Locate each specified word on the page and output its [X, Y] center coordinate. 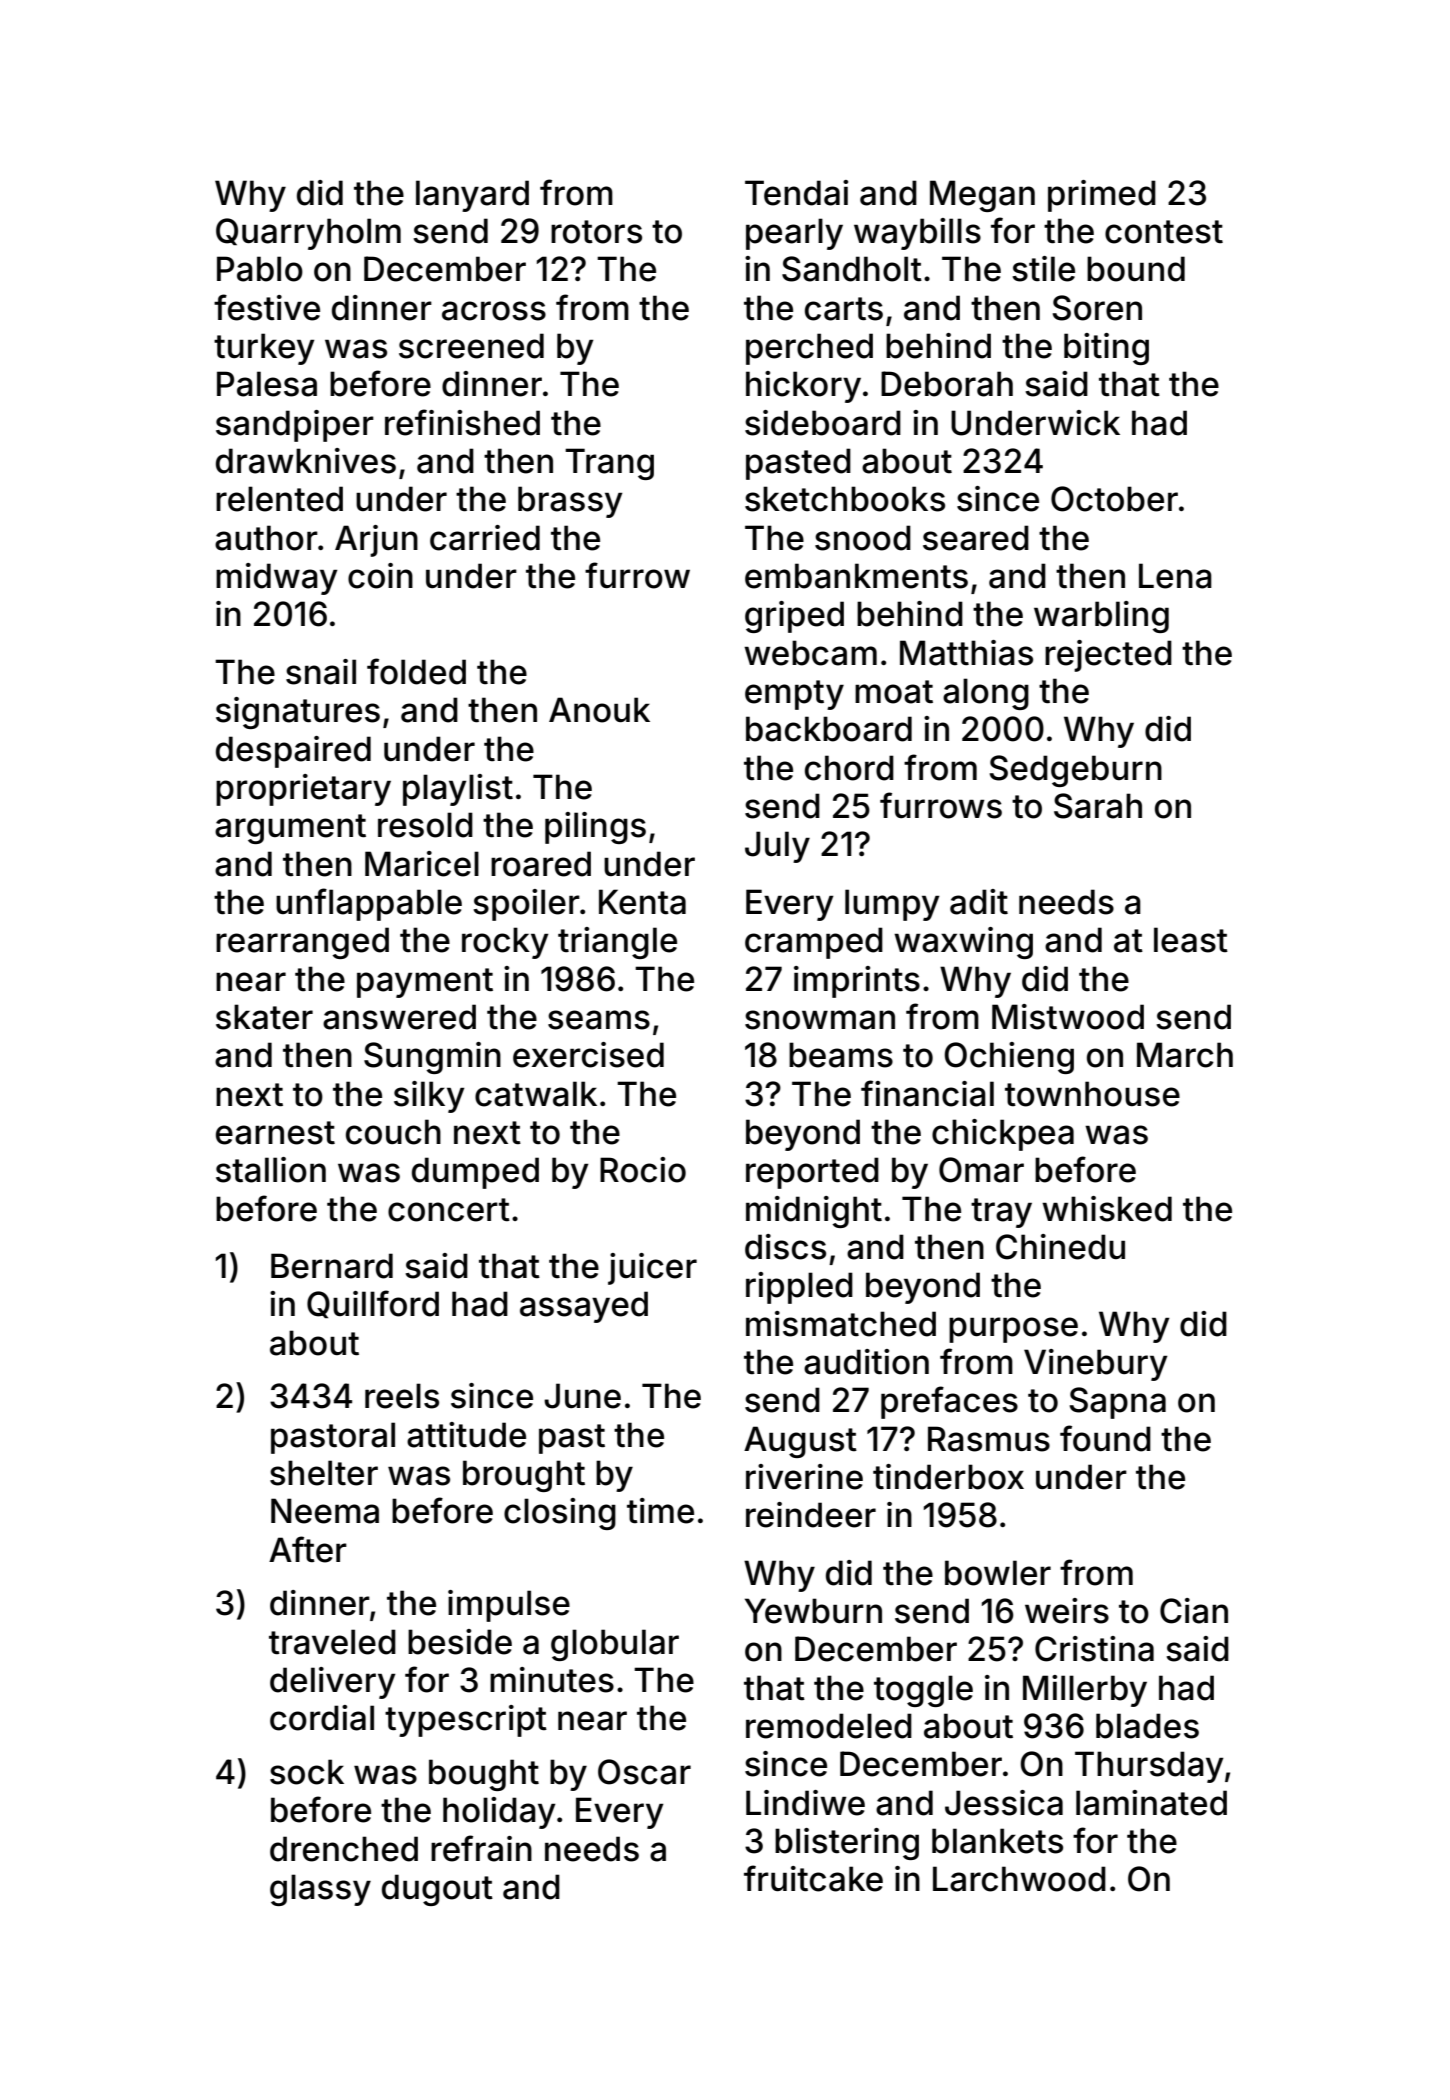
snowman [820, 1020]
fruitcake [813, 1878]
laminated [1151, 1803]
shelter [324, 1473]
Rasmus [989, 1439]
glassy [320, 1890]
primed [1102, 196]
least [1191, 940]
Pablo [260, 269]
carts [844, 309]
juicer [652, 1269]
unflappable [369, 904]
